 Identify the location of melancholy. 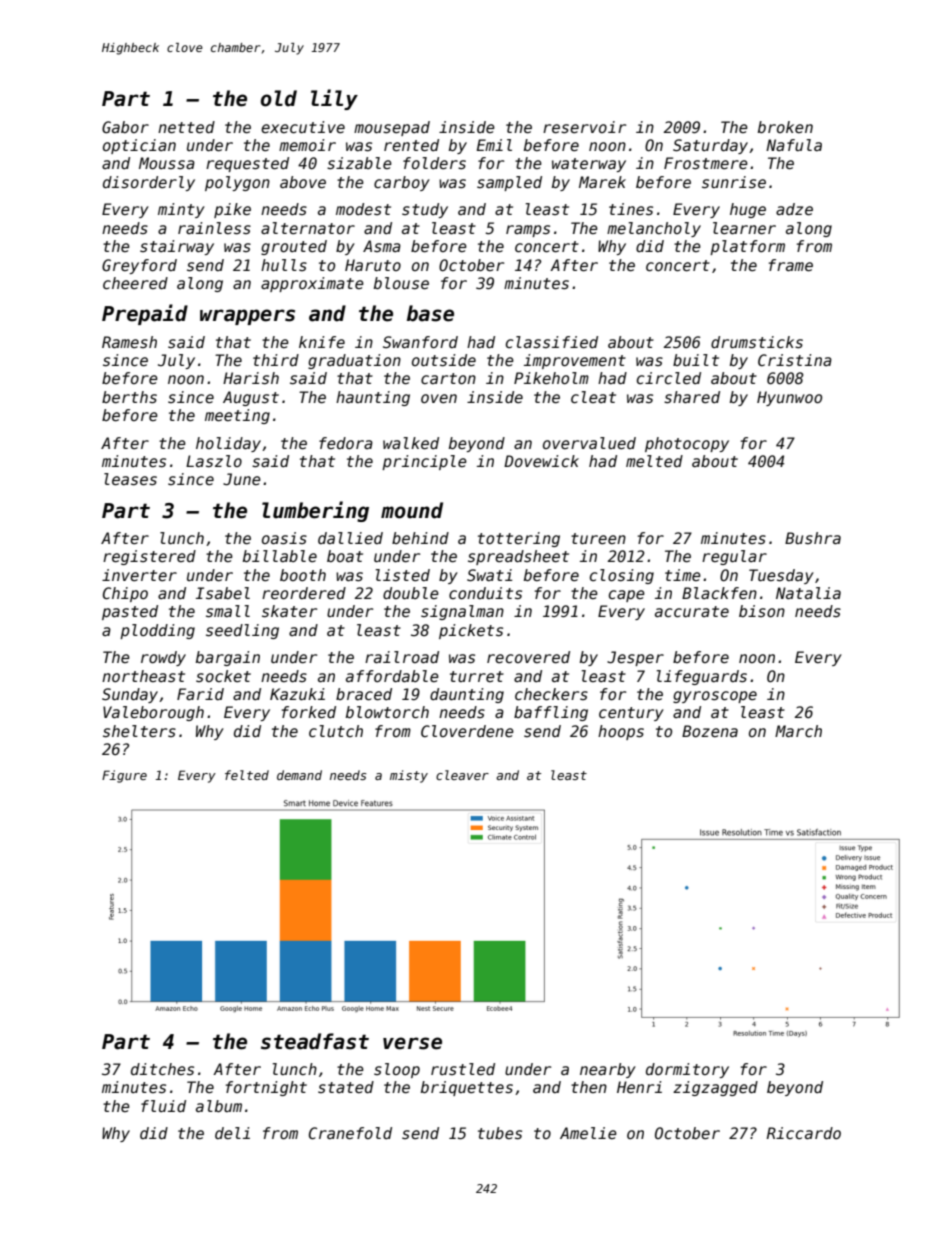
(654, 229).
